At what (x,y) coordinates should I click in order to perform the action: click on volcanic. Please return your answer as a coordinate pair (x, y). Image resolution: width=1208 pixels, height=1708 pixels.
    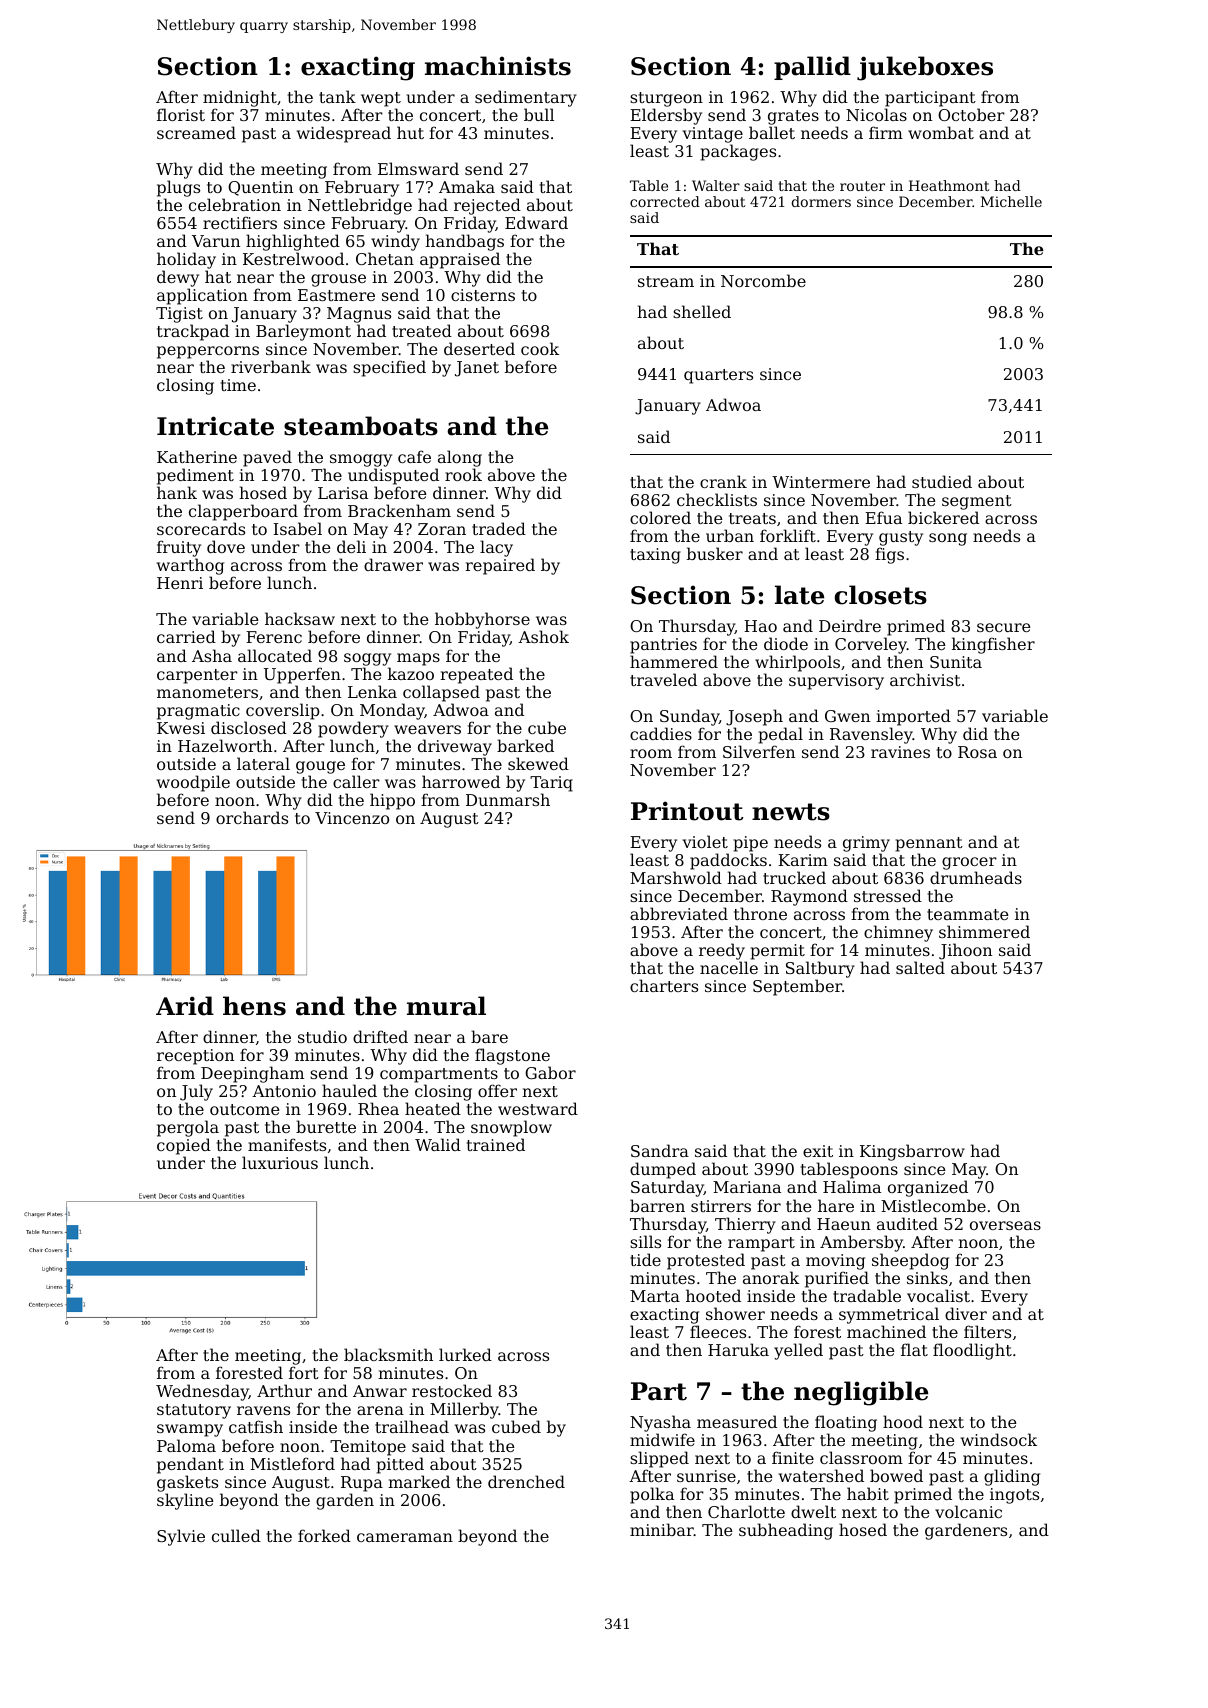
    Looking at the image, I should click on (968, 1511).
